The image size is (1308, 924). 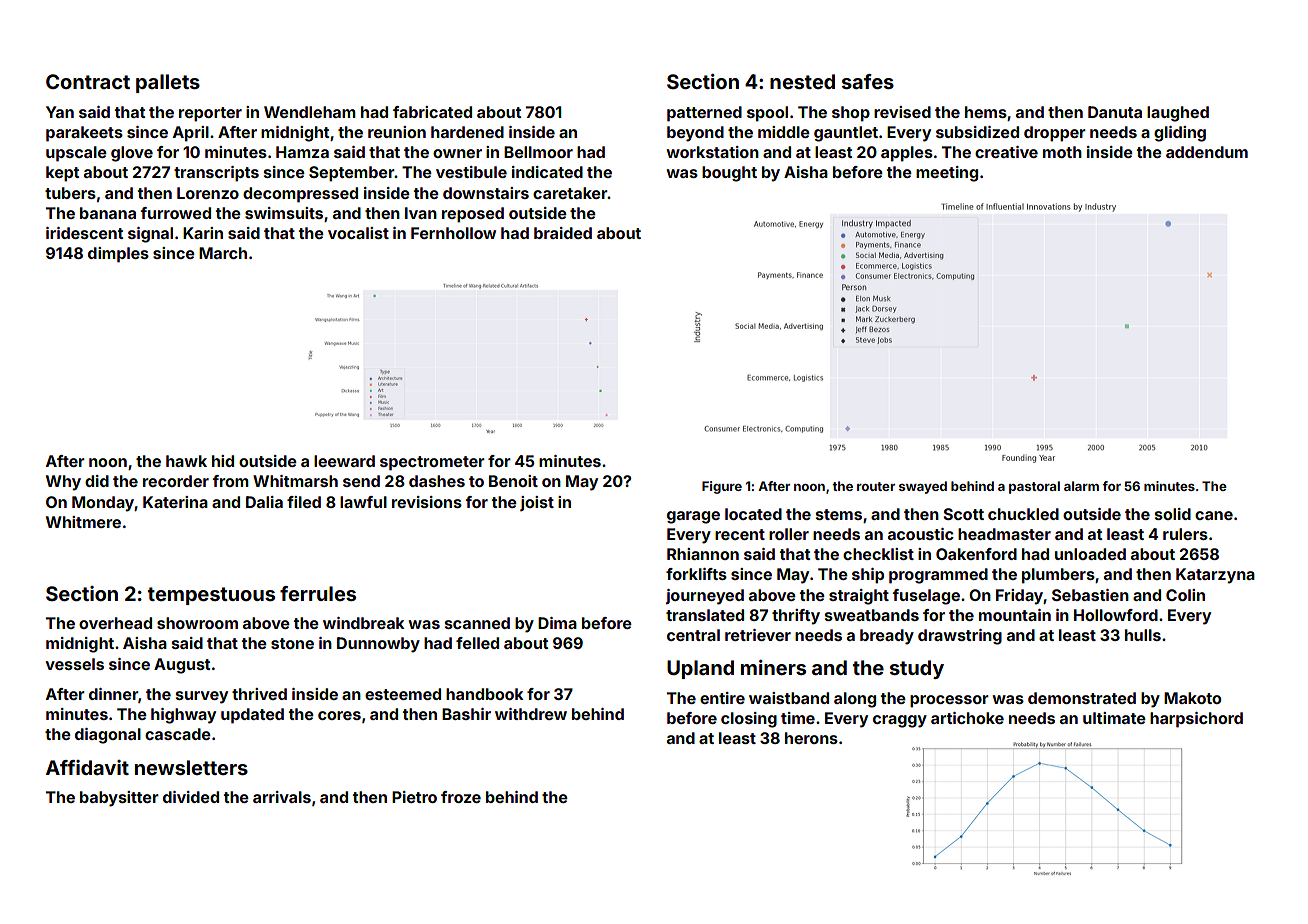 What do you see at coordinates (802, 81) in the screenshot?
I see `nested` at bounding box center [802, 81].
